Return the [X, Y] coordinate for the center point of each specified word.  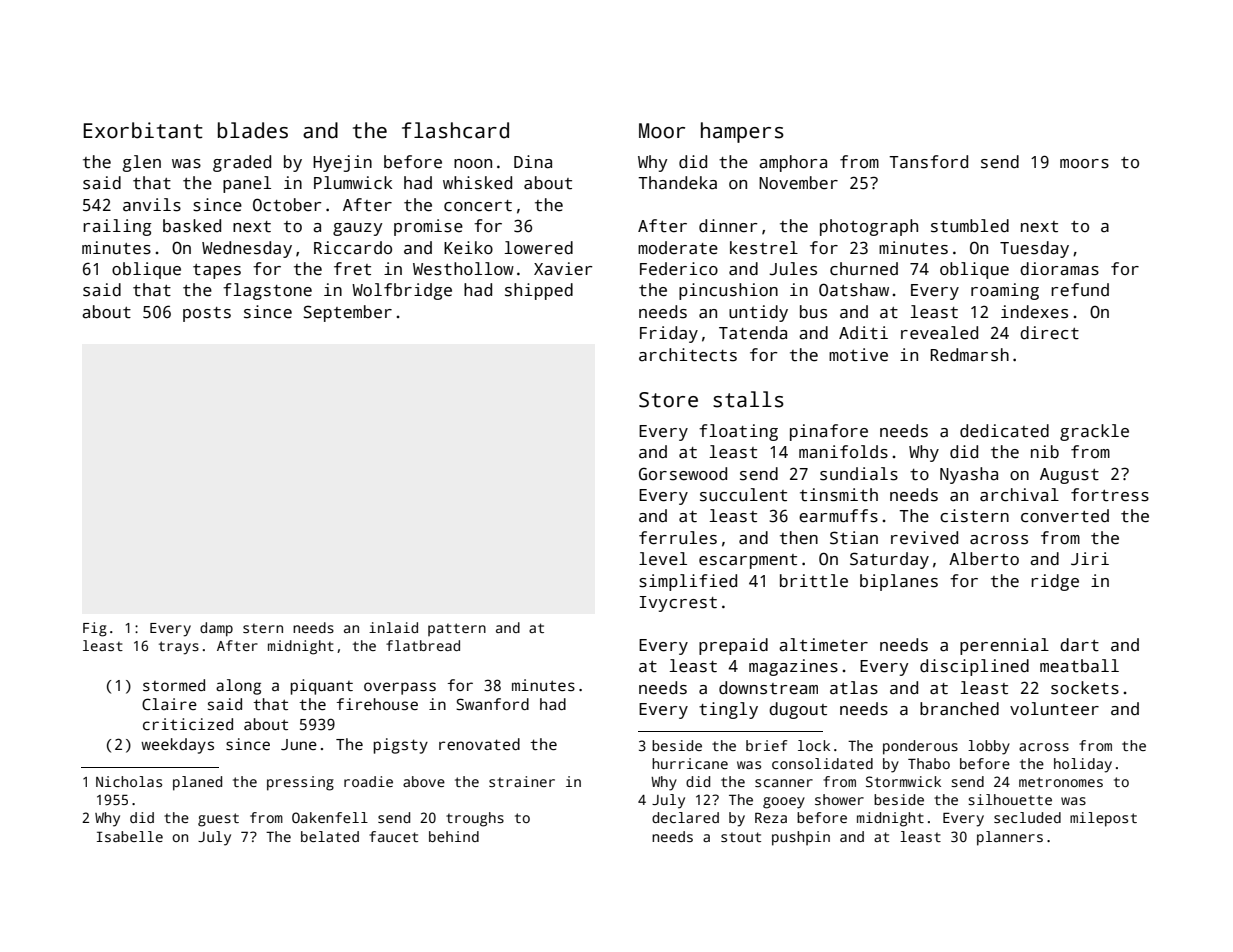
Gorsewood [683, 474]
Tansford [928, 162]
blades [253, 130]
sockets [1085, 688]
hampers [742, 132]
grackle [1094, 432]
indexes [1034, 312]
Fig [95, 629]
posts [207, 314]
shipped [539, 291]
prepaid [733, 646]
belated [330, 836]
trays [179, 648]
